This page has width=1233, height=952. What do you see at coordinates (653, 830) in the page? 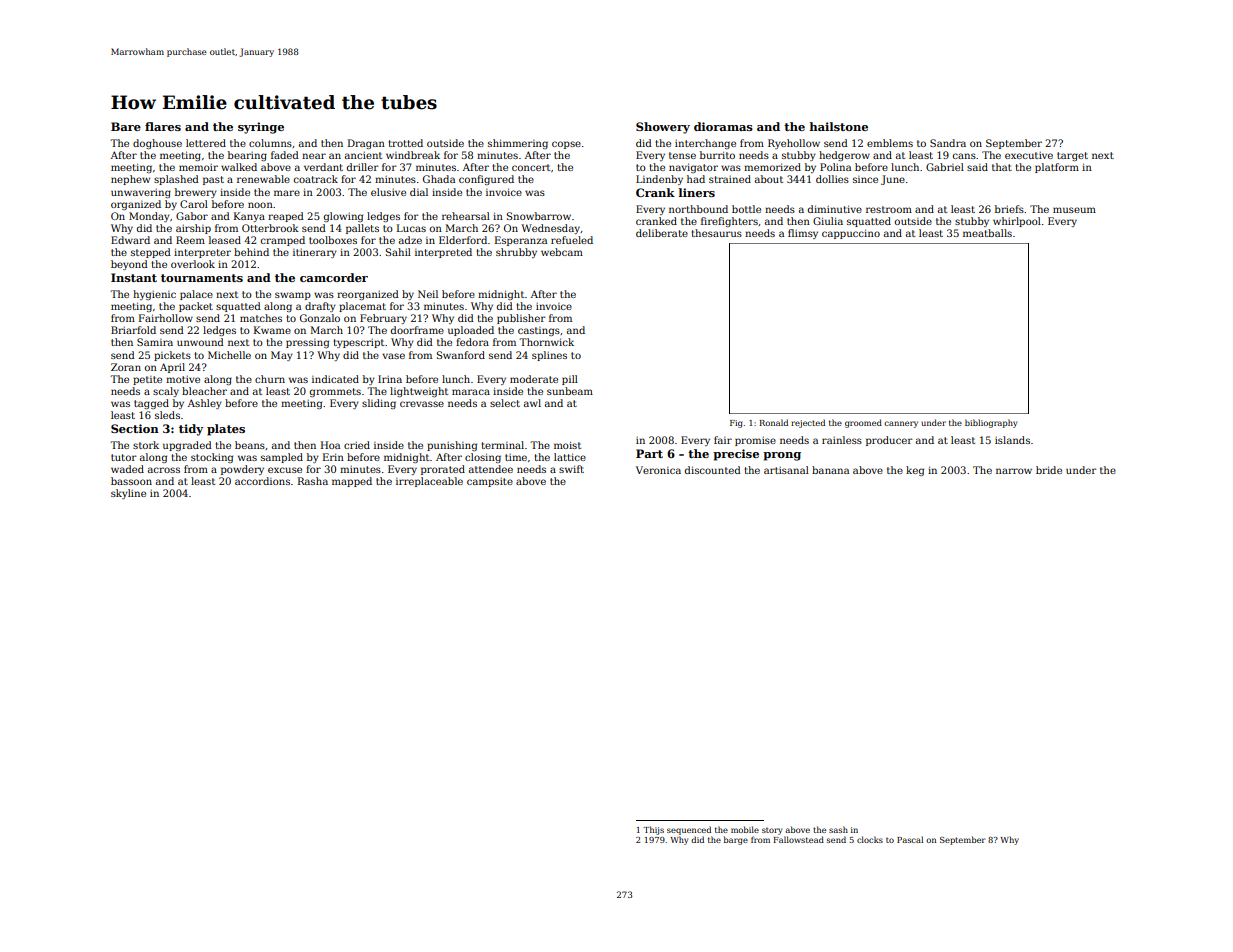
I see `Thijs` at bounding box center [653, 830].
